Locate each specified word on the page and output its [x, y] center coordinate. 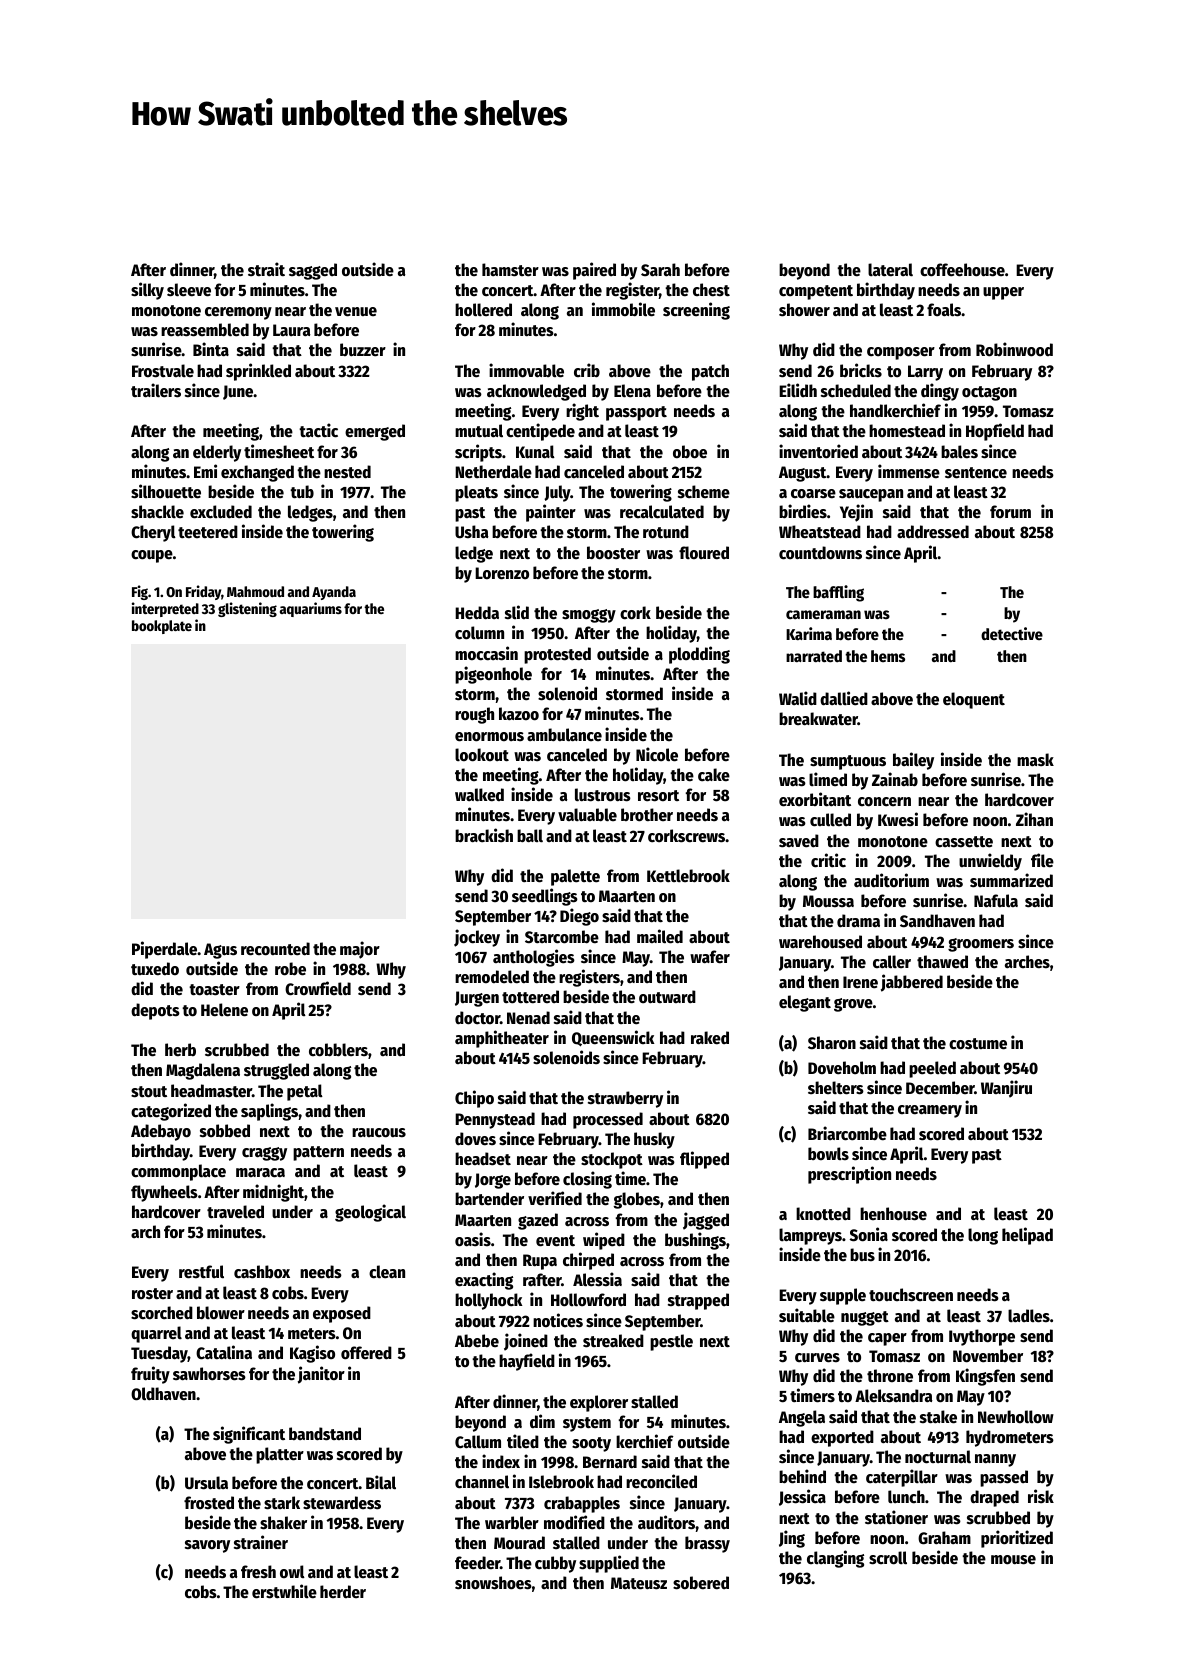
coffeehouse [962, 270]
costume [978, 1044]
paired [594, 271]
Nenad [528, 1018]
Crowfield [318, 988]
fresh [258, 1572]
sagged [313, 271]
